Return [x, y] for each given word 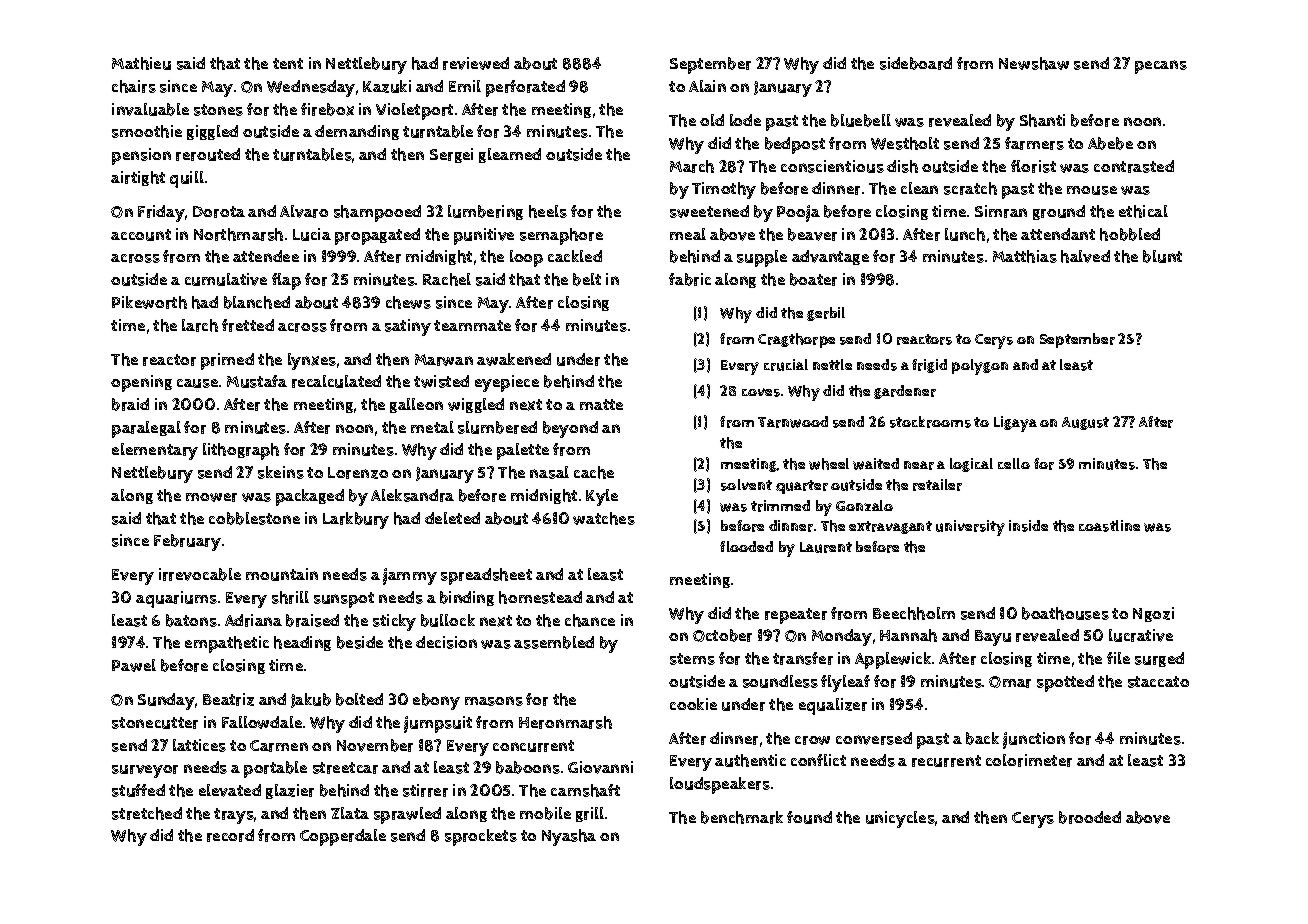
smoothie [147, 131]
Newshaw [1034, 63]
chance [590, 620]
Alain [707, 86]
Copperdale [343, 837]
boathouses [1065, 613]
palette [523, 451]
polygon [980, 367]
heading [302, 643]
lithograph [241, 451]
